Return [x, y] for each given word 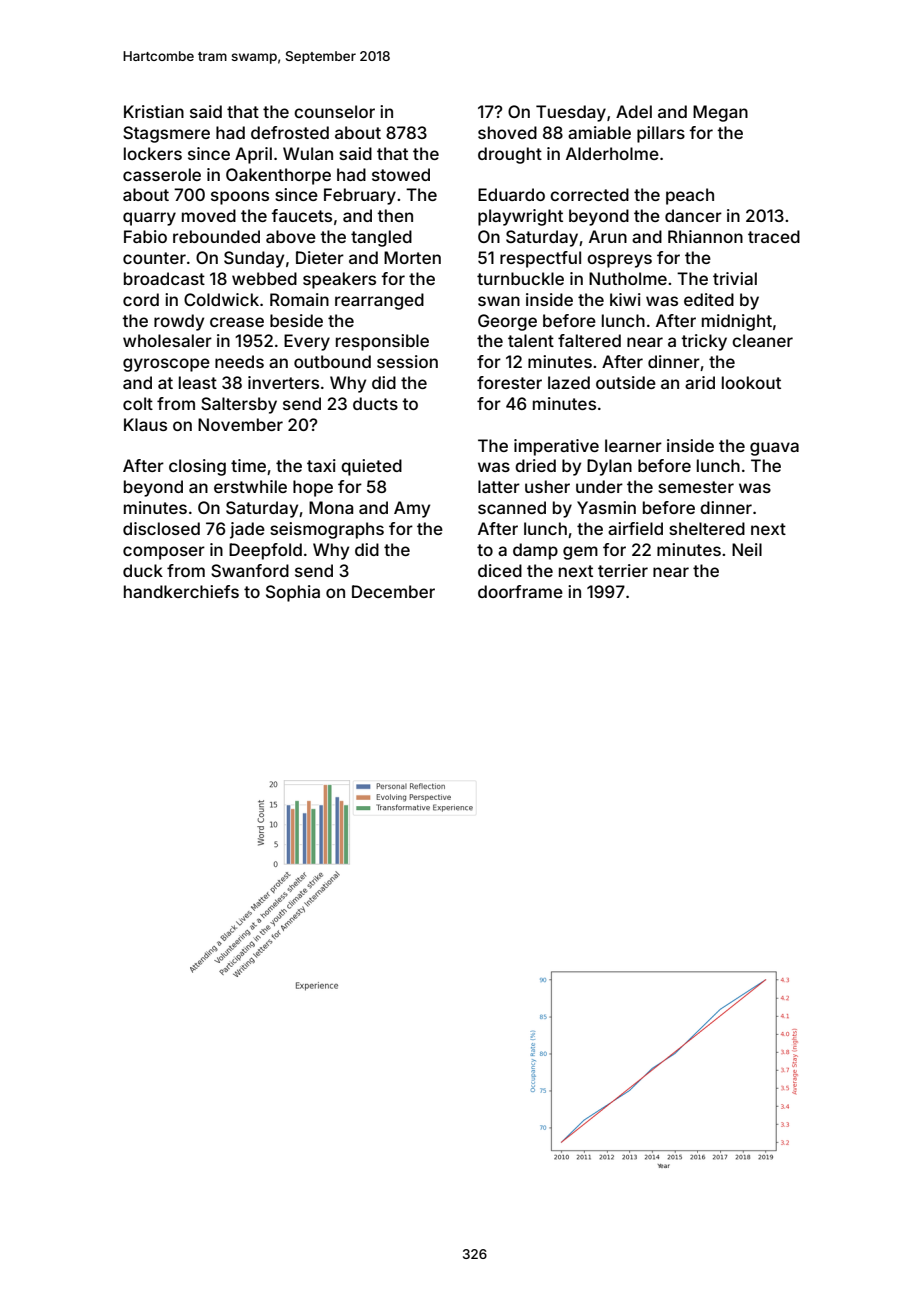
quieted [371, 467]
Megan [720, 113]
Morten [412, 257]
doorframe [520, 591]
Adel [634, 111]
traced [774, 236]
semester [696, 487]
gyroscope [166, 365]
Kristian [154, 111]
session [407, 361]
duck [143, 570]
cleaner [762, 340]
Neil [747, 549]
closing [197, 467]
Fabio [145, 236]
